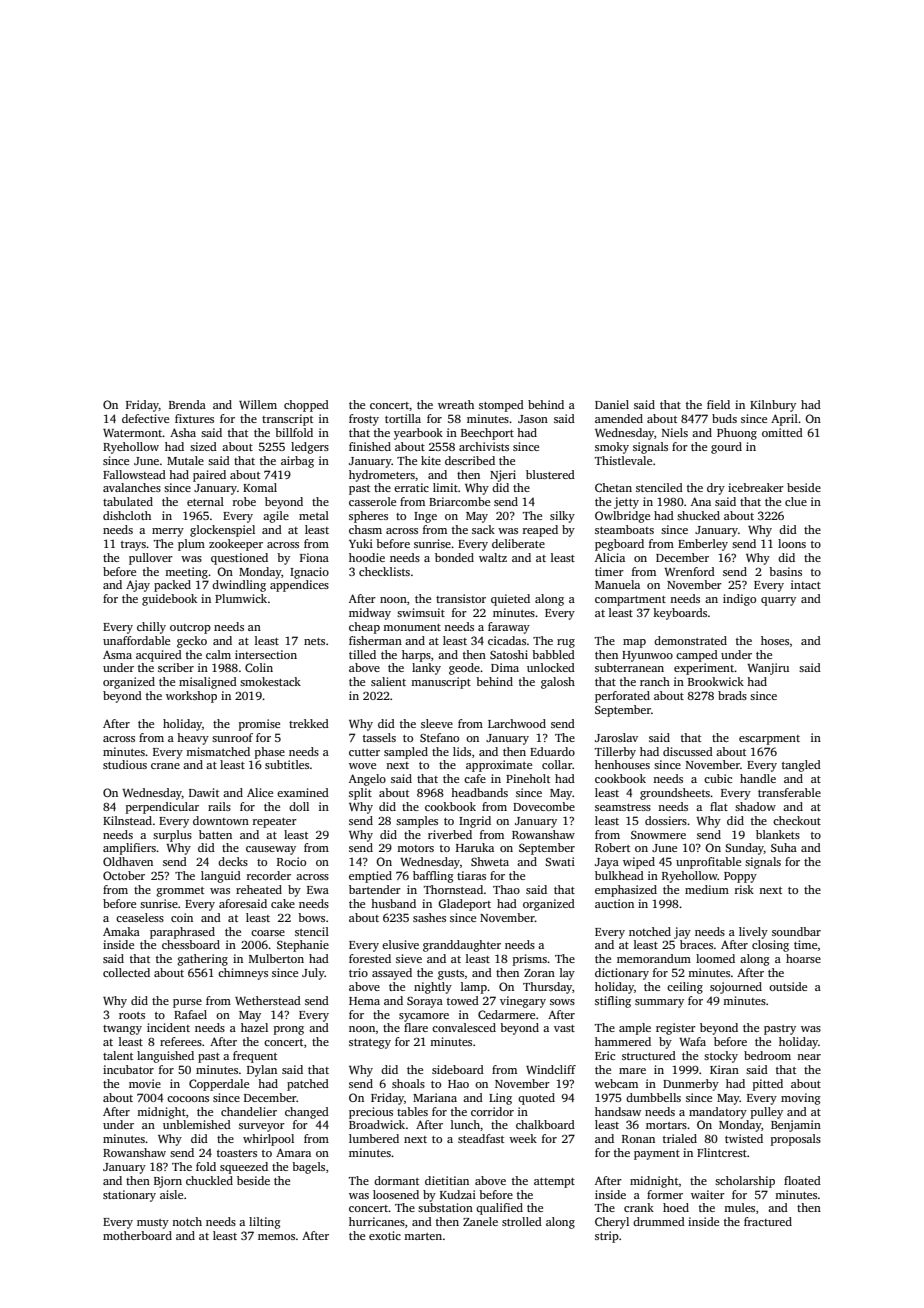 The image size is (924, 1308). I want to click on outside, so click(788, 986).
